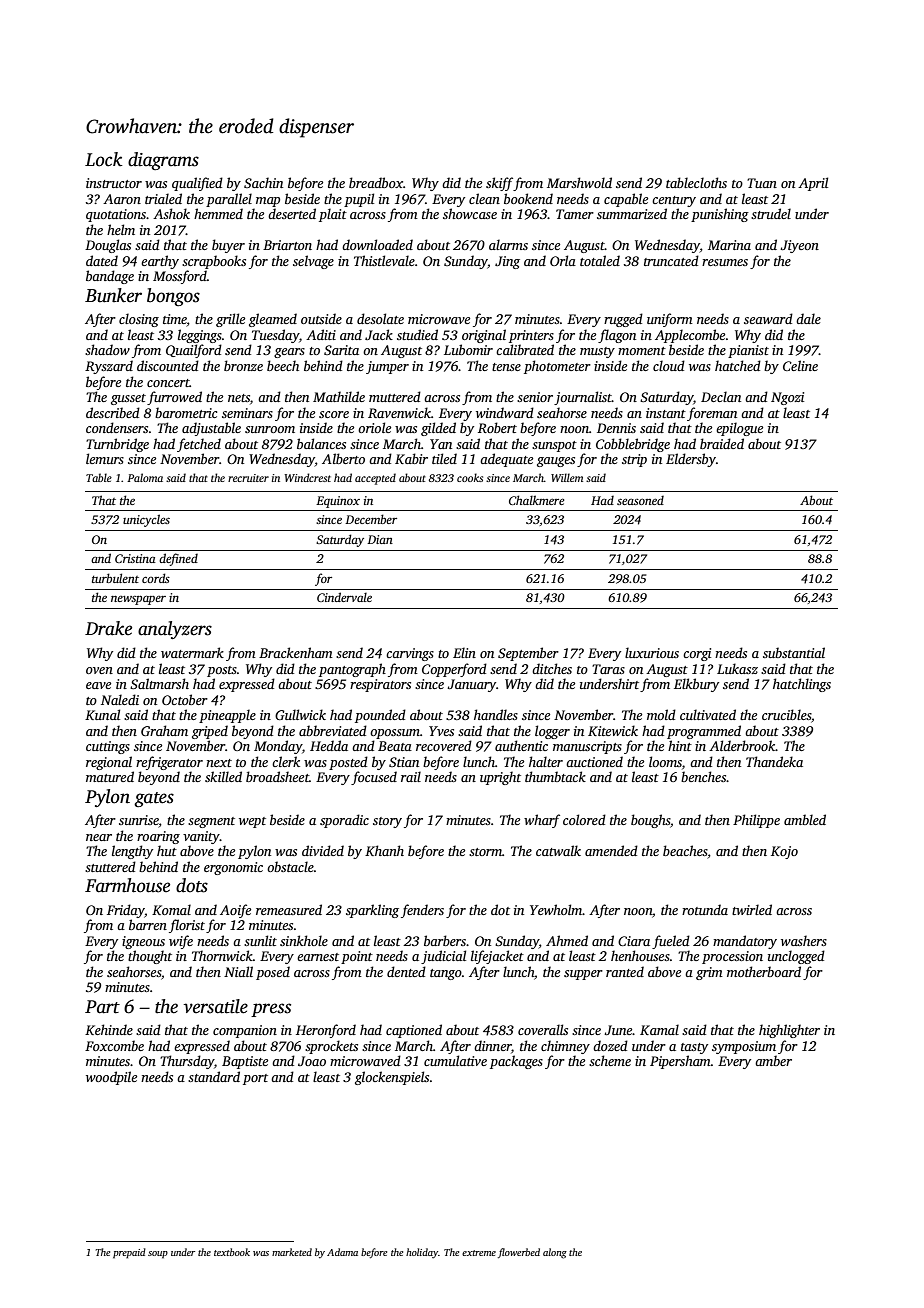 This image has height=1308, width=924. What do you see at coordinates (507, 262) in the image?
I see `Jing` at bounding box center [507, 262].
